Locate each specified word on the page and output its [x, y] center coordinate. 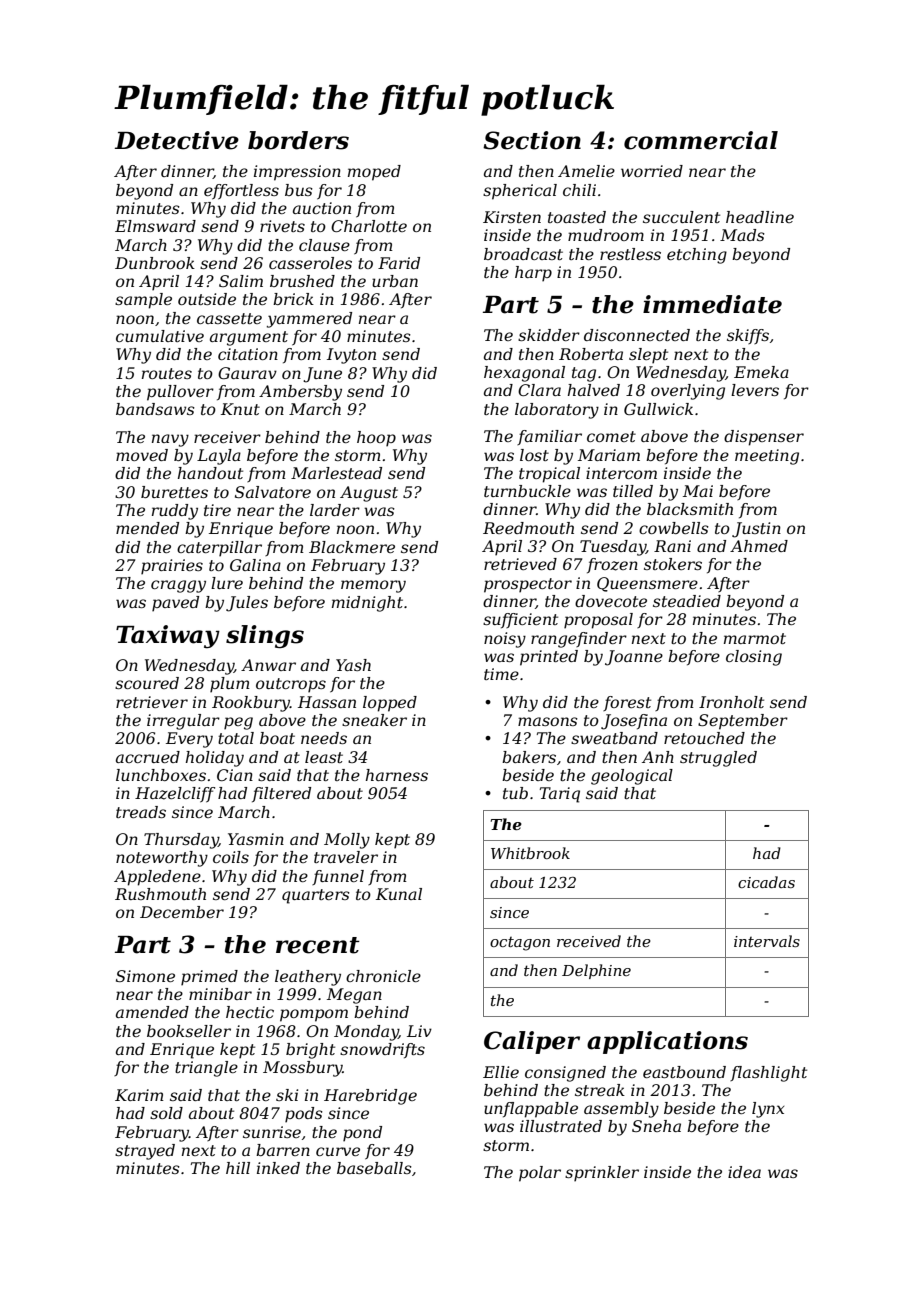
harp [533, 274]
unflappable [531, 1110]
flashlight [768, 1074]
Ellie [501, 1072]
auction [322, 208]
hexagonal [524, 374]
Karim [139, 1095]
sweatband [614, 738]
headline [760, 217]
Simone [145, 976]
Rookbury [251, 704]
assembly [621, 1110]
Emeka [761, 372]
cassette [229, 318]
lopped [390, 704]
